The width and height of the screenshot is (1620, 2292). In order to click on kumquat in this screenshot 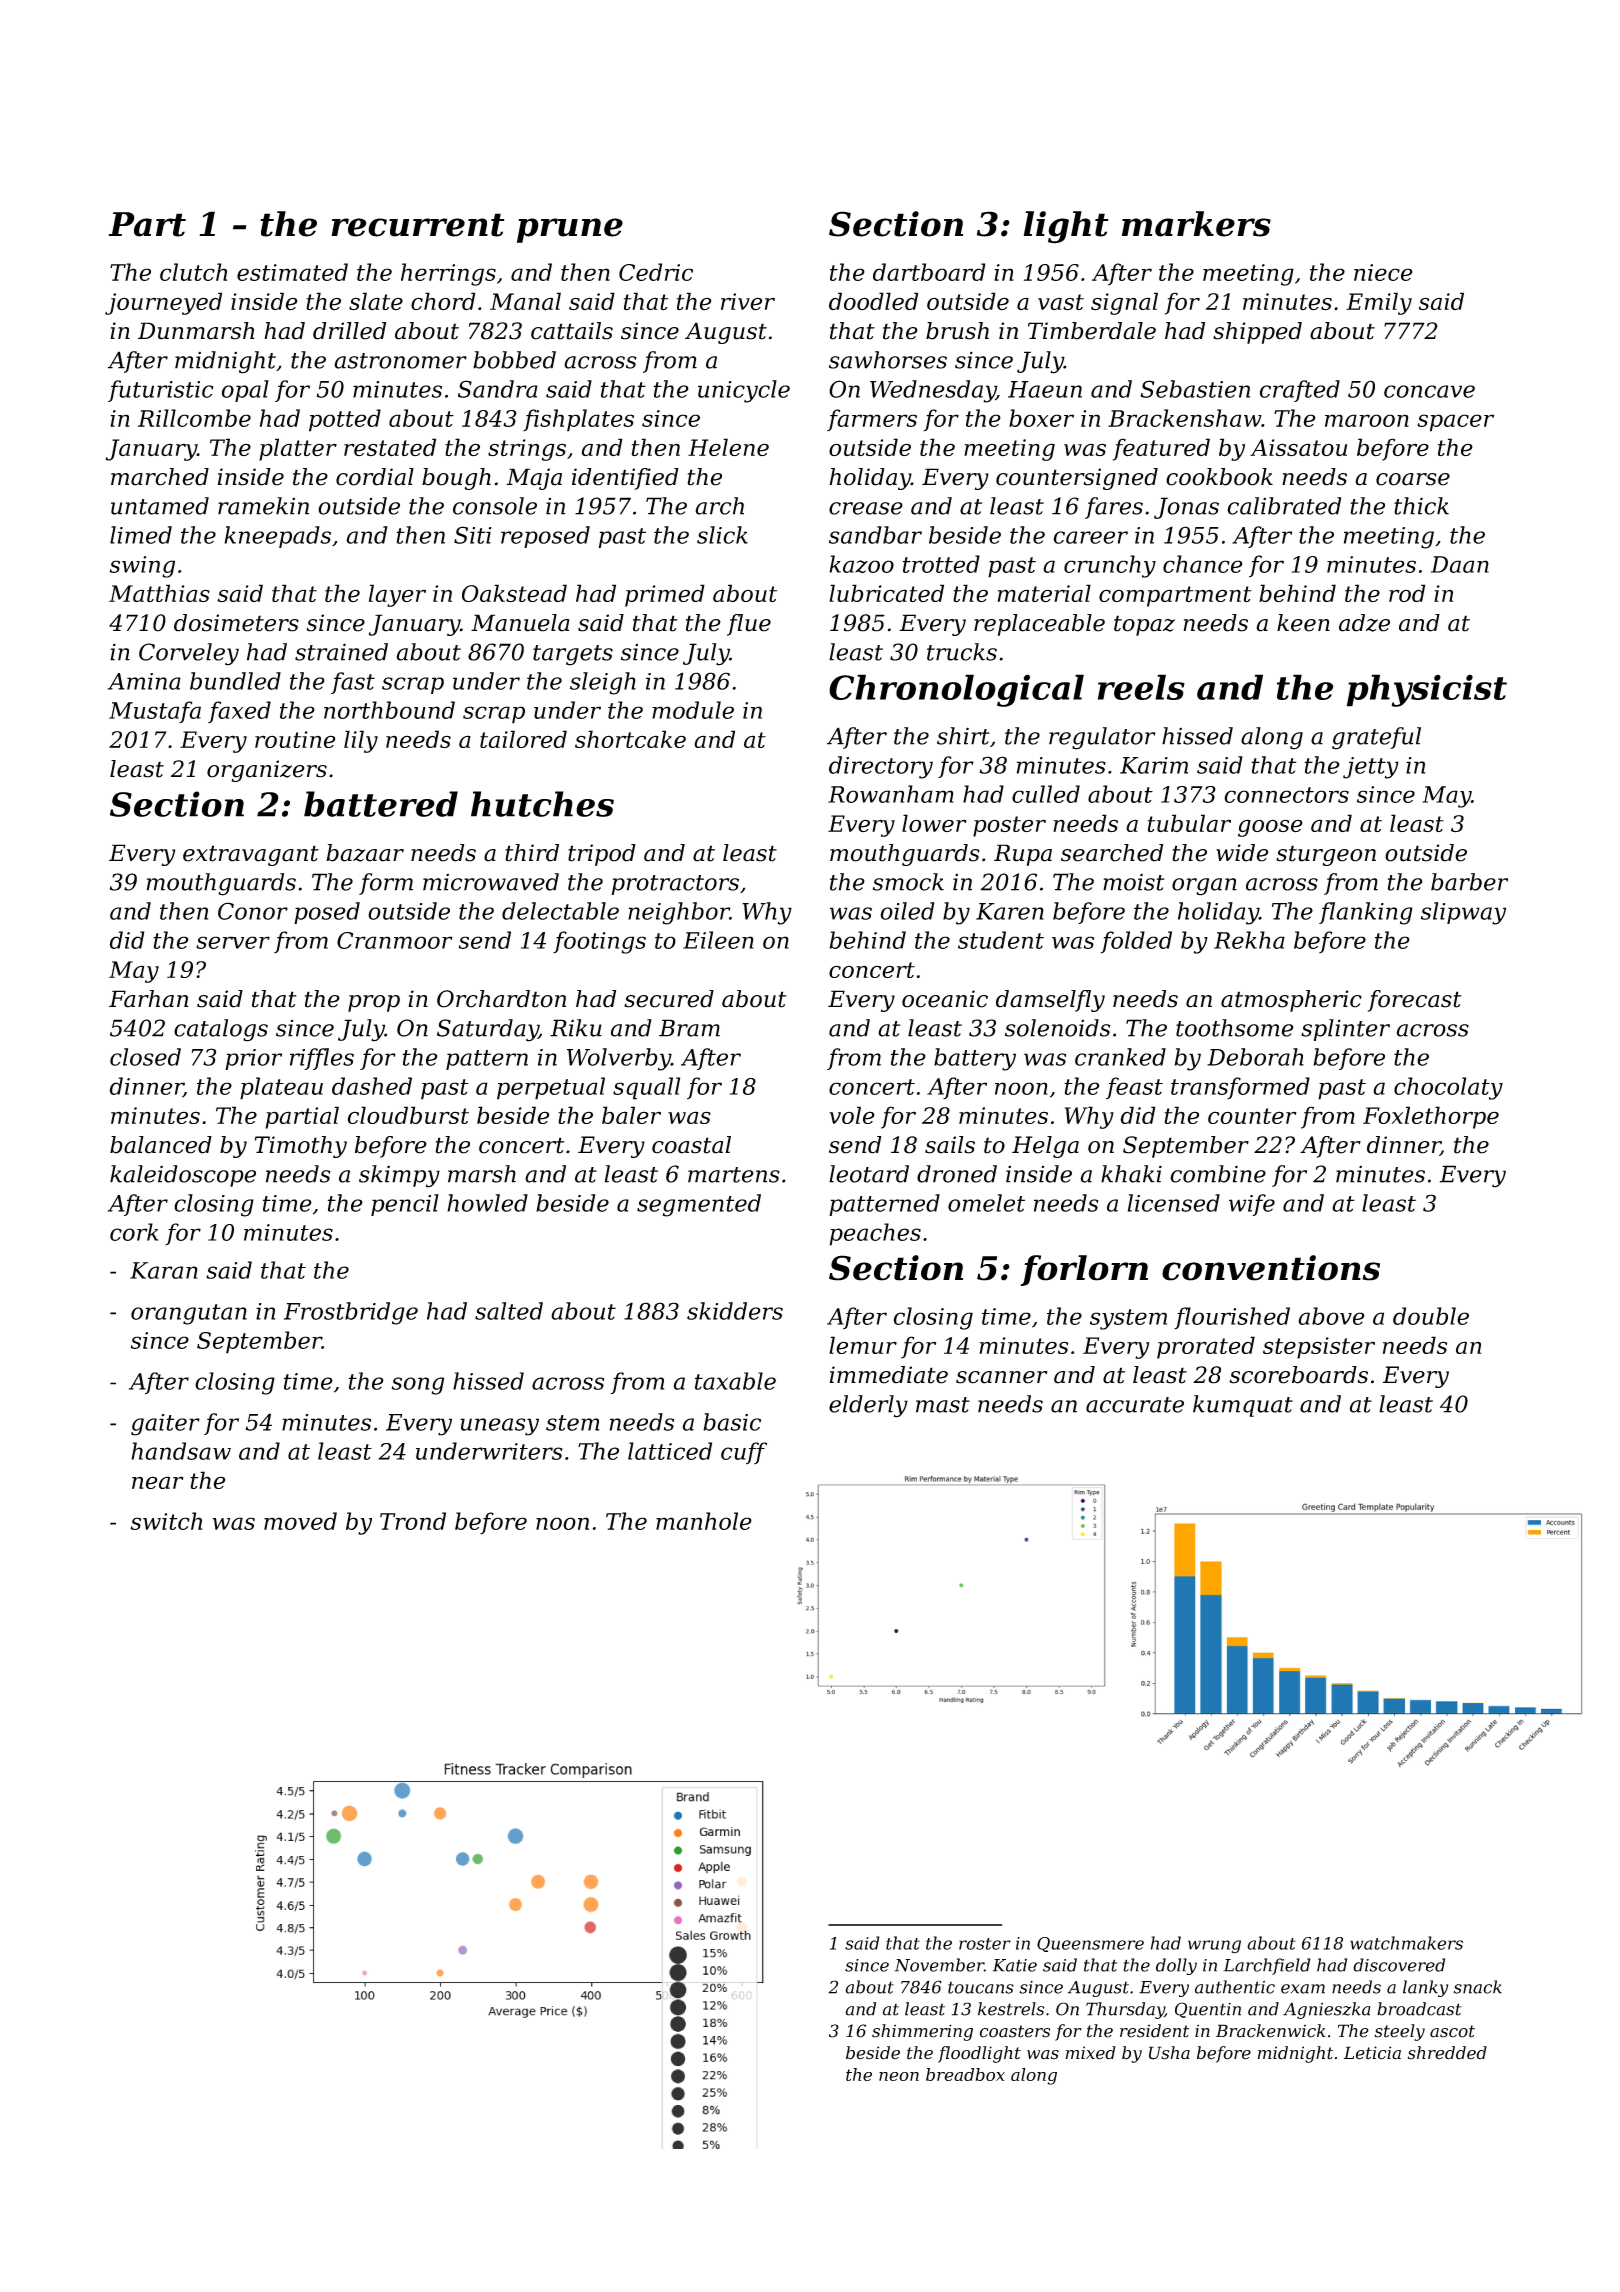, I will do `click(1243, 1406)`.
